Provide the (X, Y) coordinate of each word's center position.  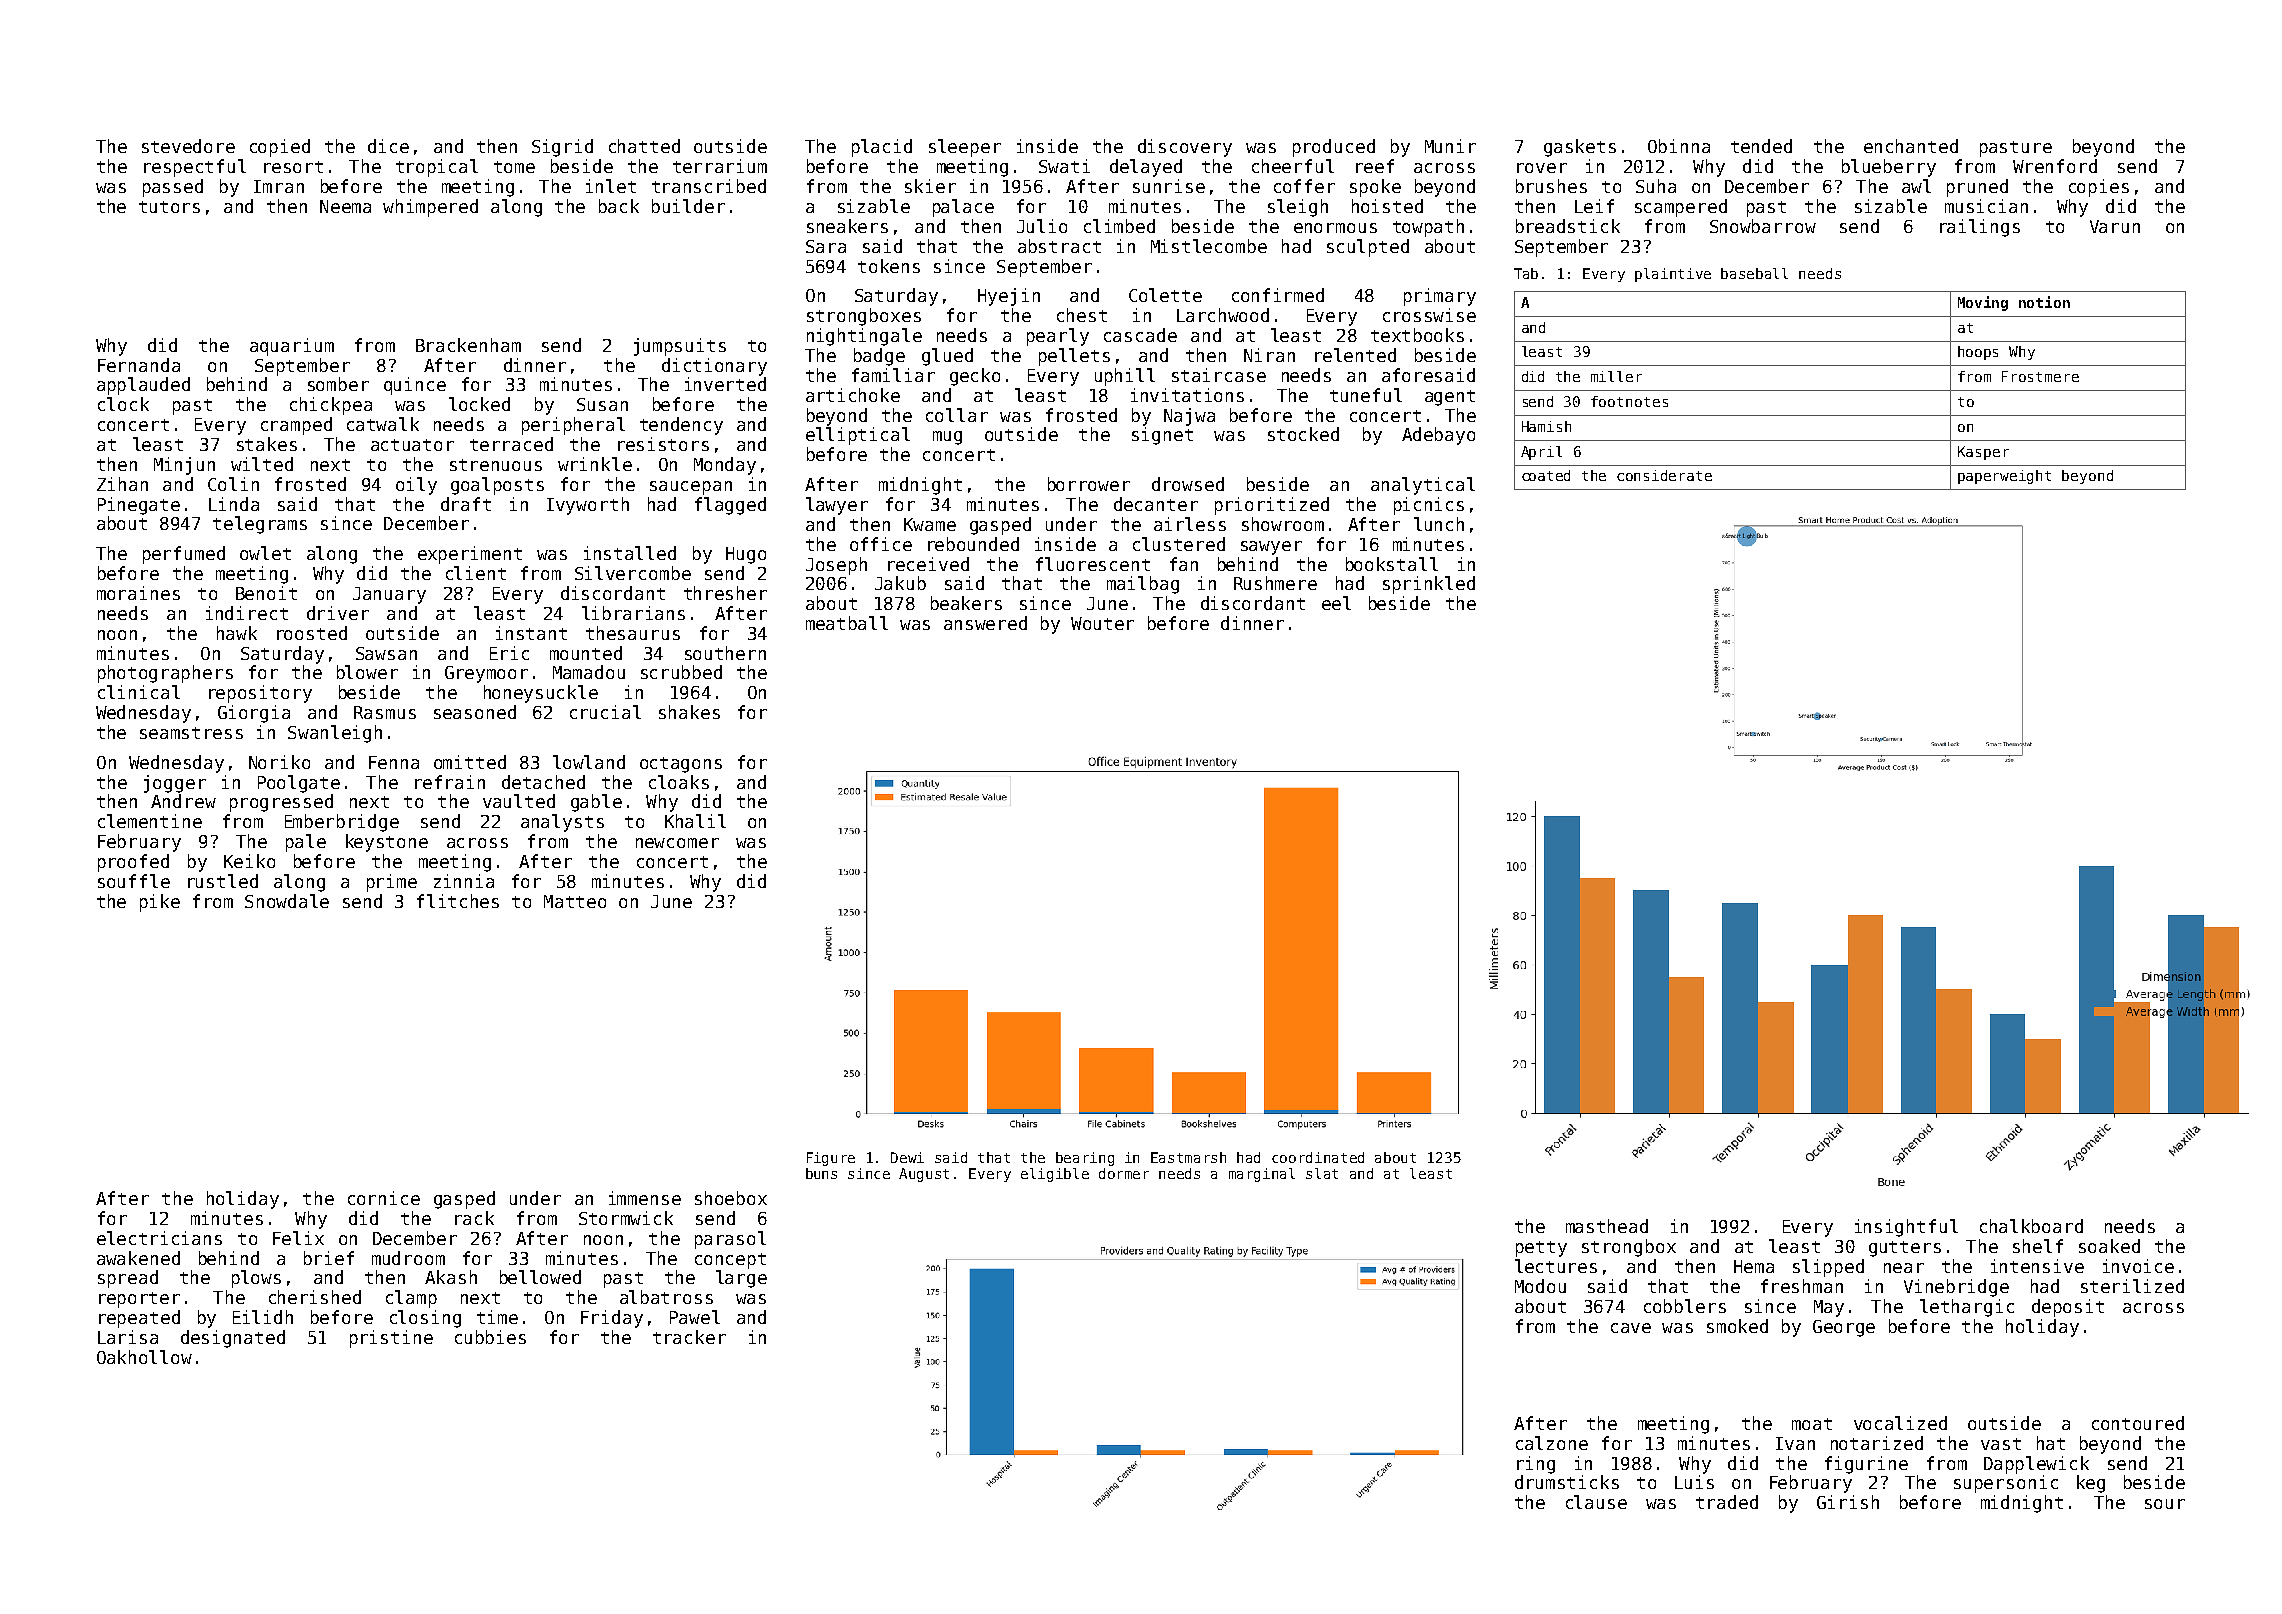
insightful (1906, 1228)
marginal (1262, 1175)
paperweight (2004, 477)
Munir (1450, 146)
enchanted (1911, 146)
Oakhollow (144, 1357)
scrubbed (681, 672)
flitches (458, 901)
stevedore (188, 146)
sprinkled (1429, 585)
